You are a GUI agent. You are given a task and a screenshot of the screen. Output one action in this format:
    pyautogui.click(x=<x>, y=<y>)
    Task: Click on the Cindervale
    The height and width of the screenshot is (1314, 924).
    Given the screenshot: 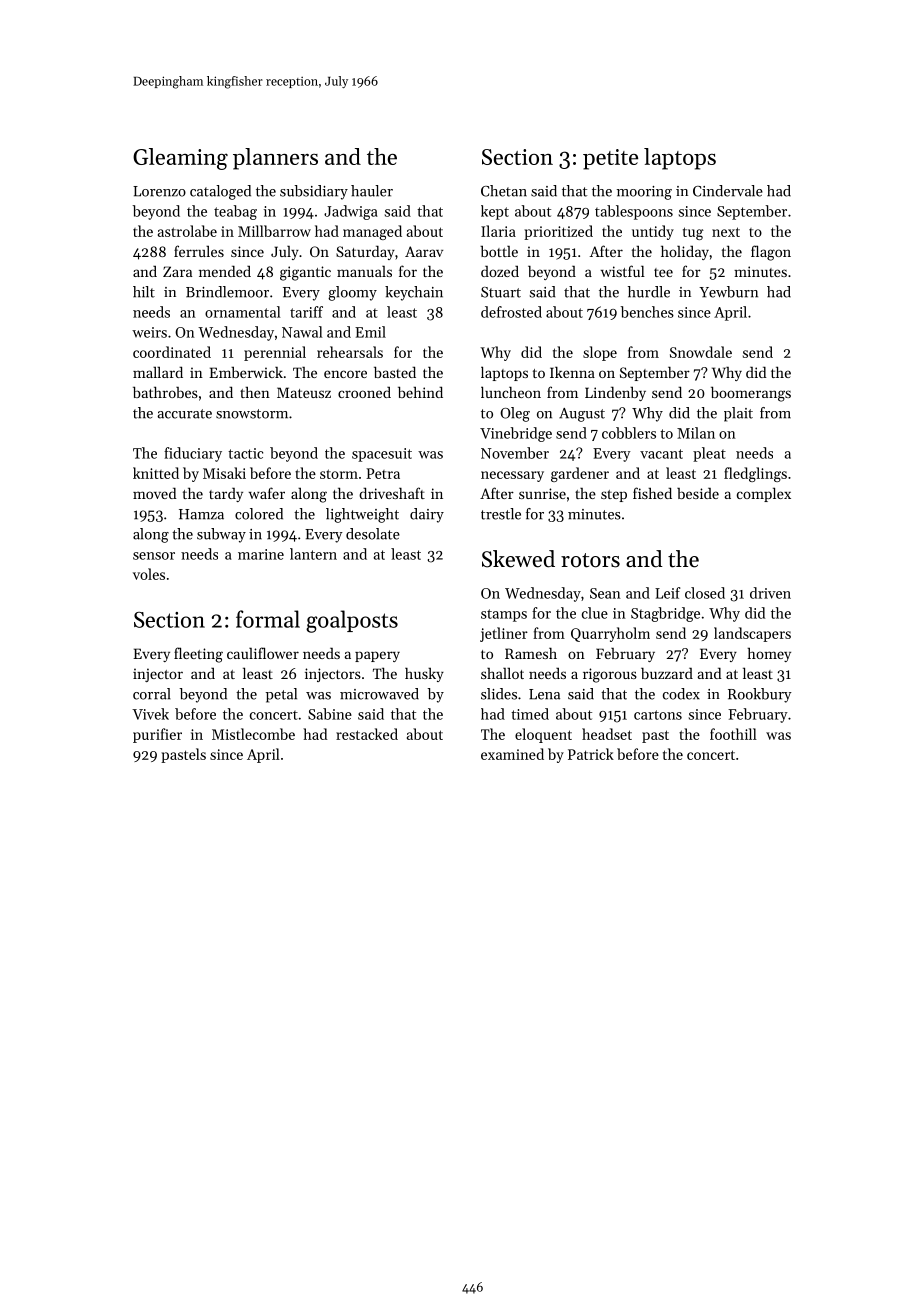 What is the action you would take?
    pyautogui.click(x=728, y=191)
